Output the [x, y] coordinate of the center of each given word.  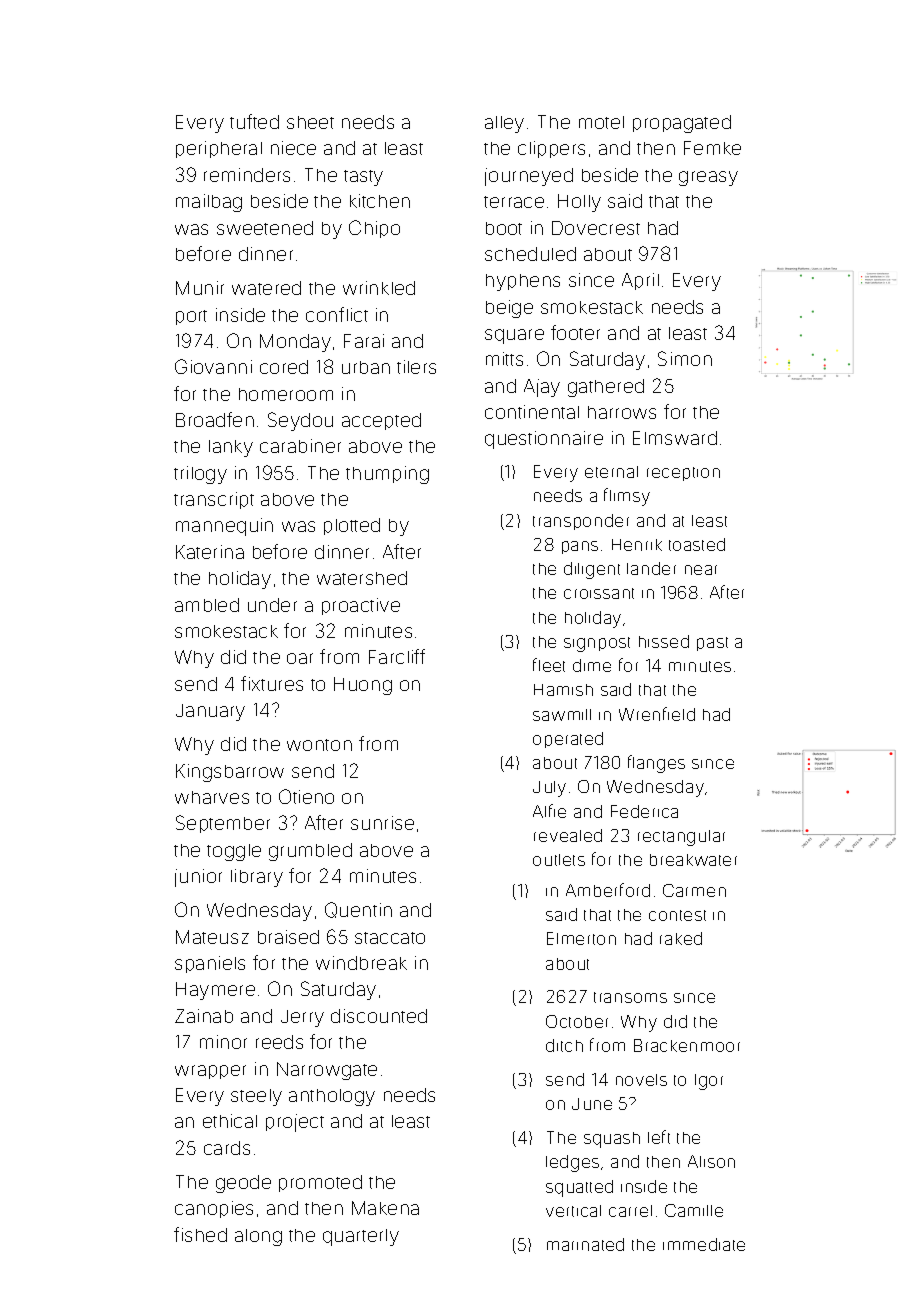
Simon [685, 358]
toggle [234, 852]
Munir [200, 288]
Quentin [358, 910]
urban [366, 367]
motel [601, 122]
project [295, 1123]
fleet [549, 665]
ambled [207, 605]
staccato [390, 938]
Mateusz [212, 937]
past [712, 644]
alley [504, 124]
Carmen [694, 890]
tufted [254, 121]
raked [681, 938]
